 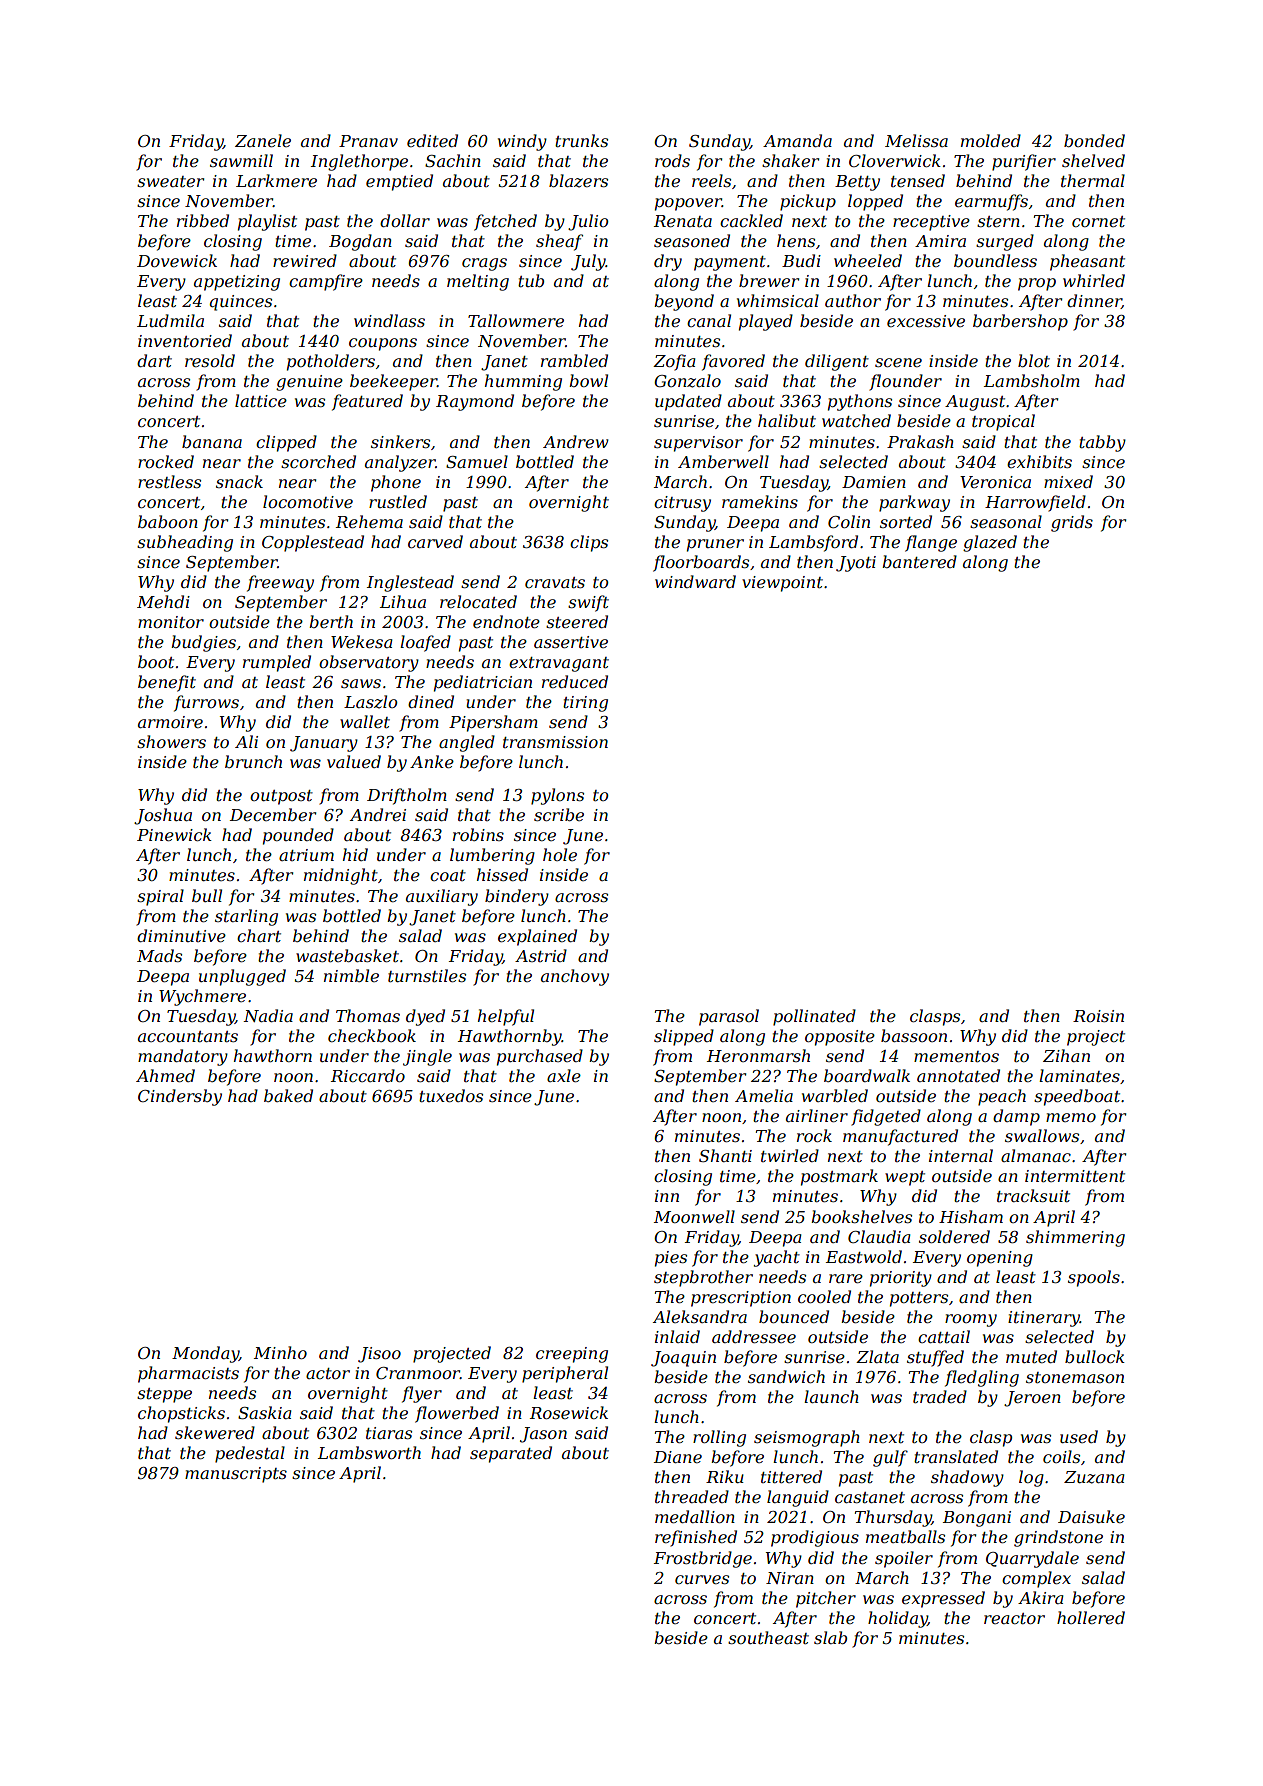 What do you see at coordinates (369, 1452) in the image?
I see `Lambsworth` at bounding box center [369, 1452].
